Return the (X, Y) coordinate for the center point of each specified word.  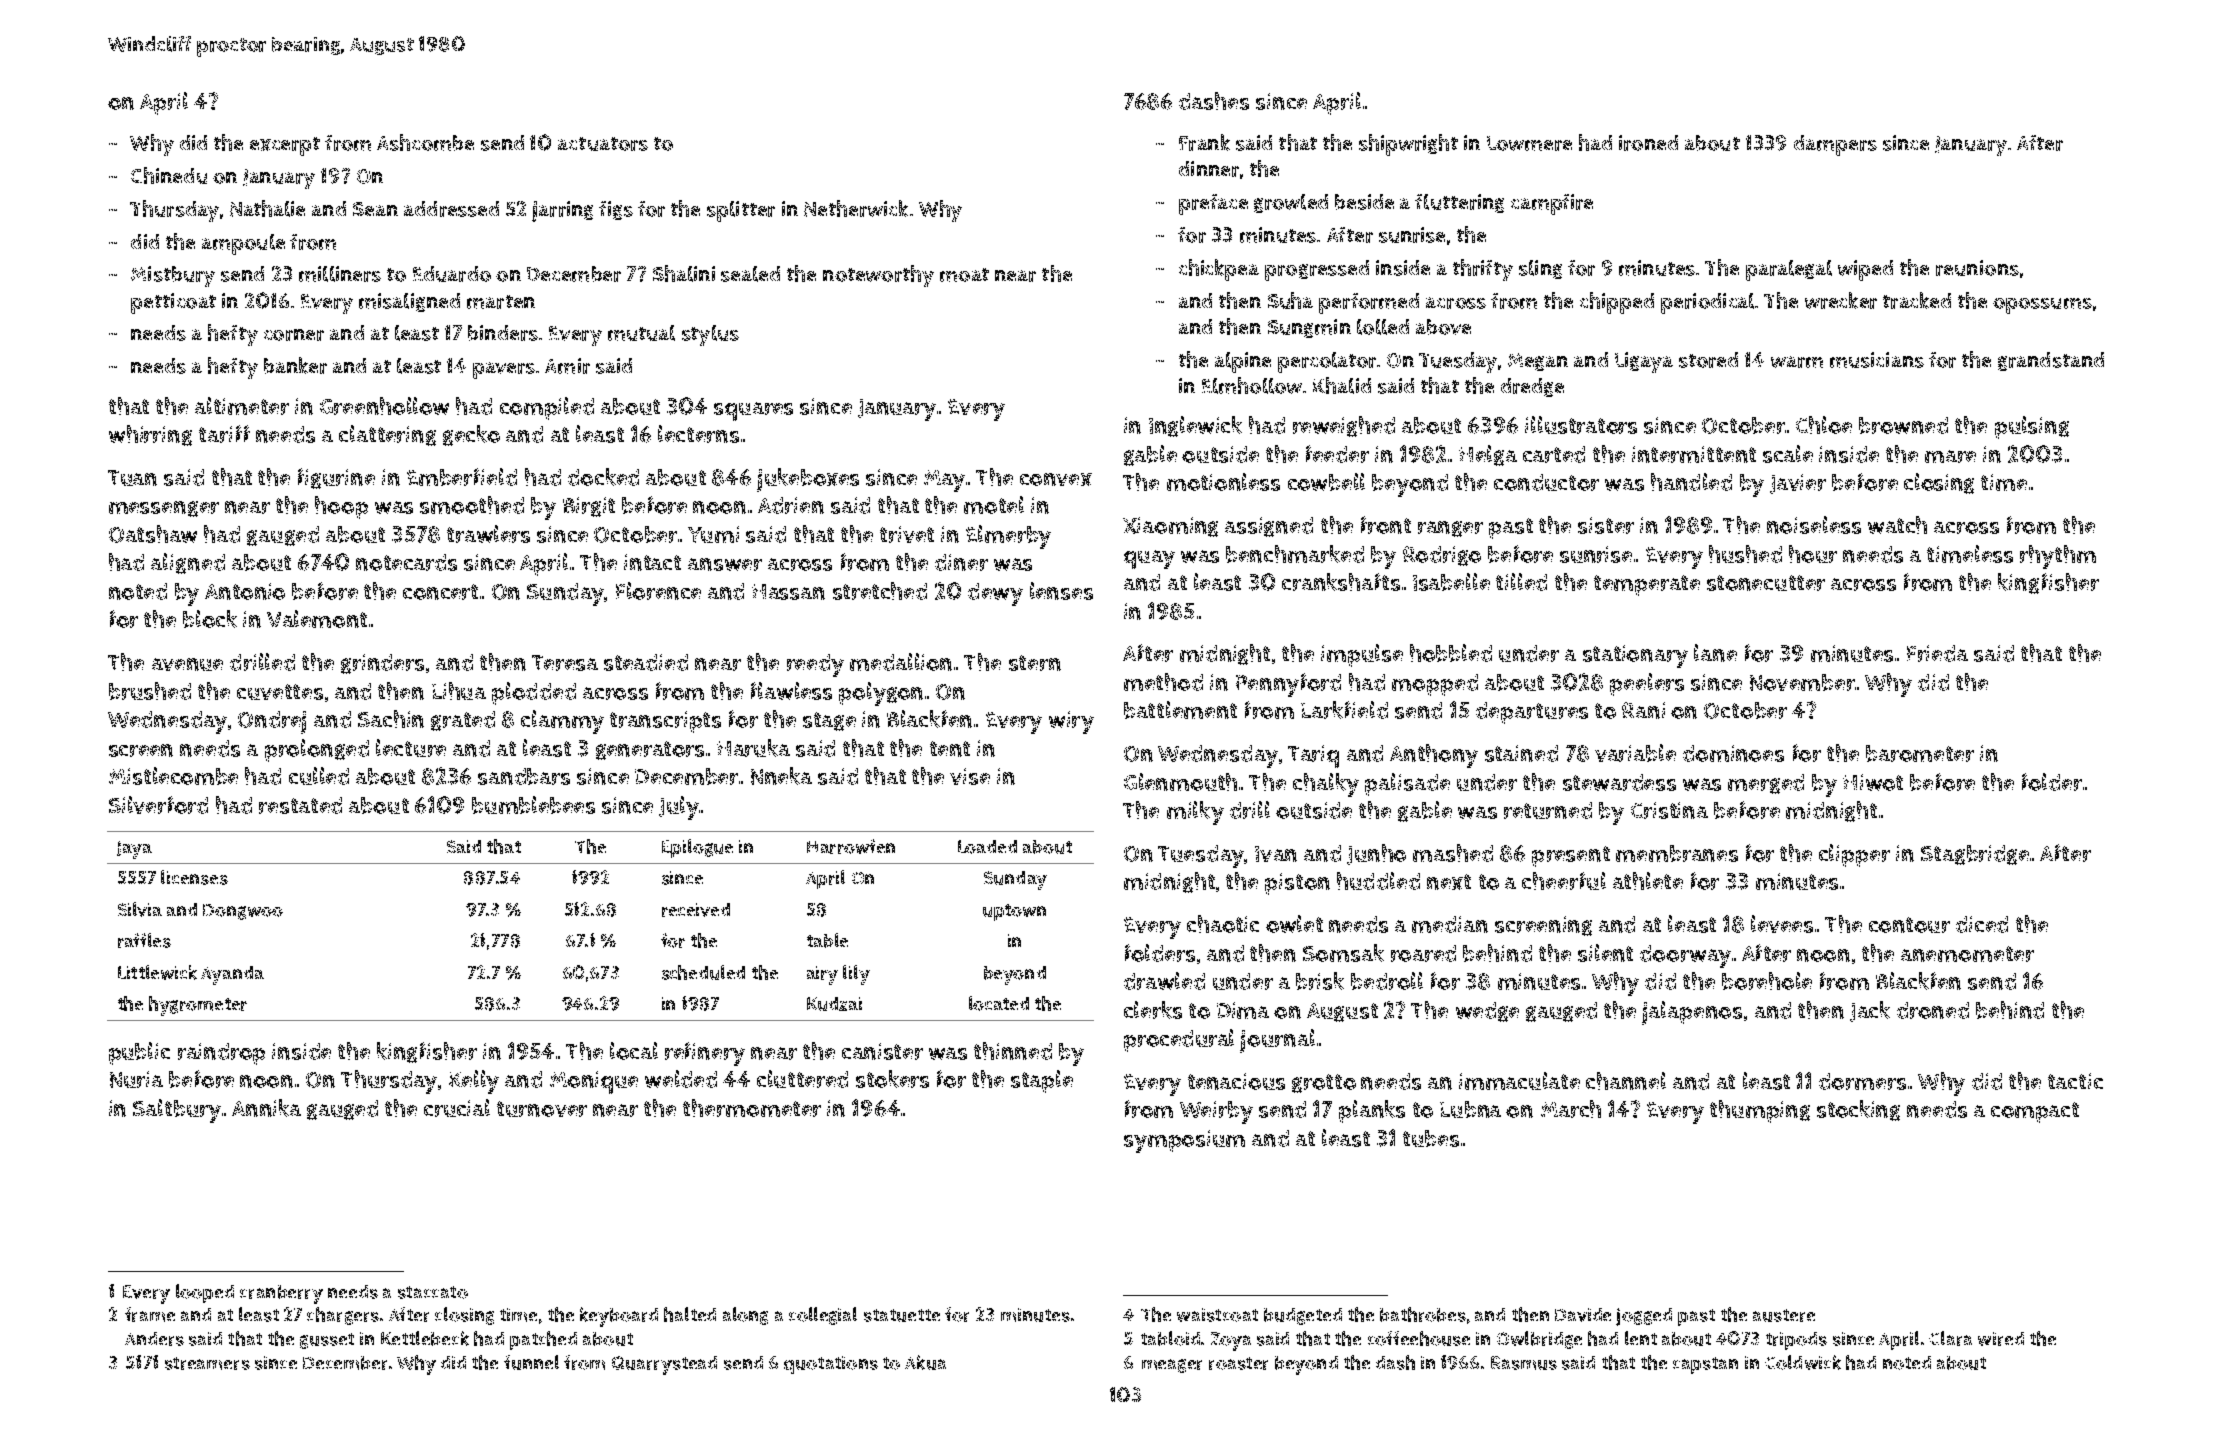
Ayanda (232, 975)
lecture (411, 748)
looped (205, 1293)
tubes (1431, 1138)
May (944, 481)
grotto (1324, 1083)
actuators (603, 144)
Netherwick (856, 208)
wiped (1865, 270)
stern (1035, 663)
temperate (1647, 585)
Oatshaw (153, 534)
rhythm (2058, 557)
